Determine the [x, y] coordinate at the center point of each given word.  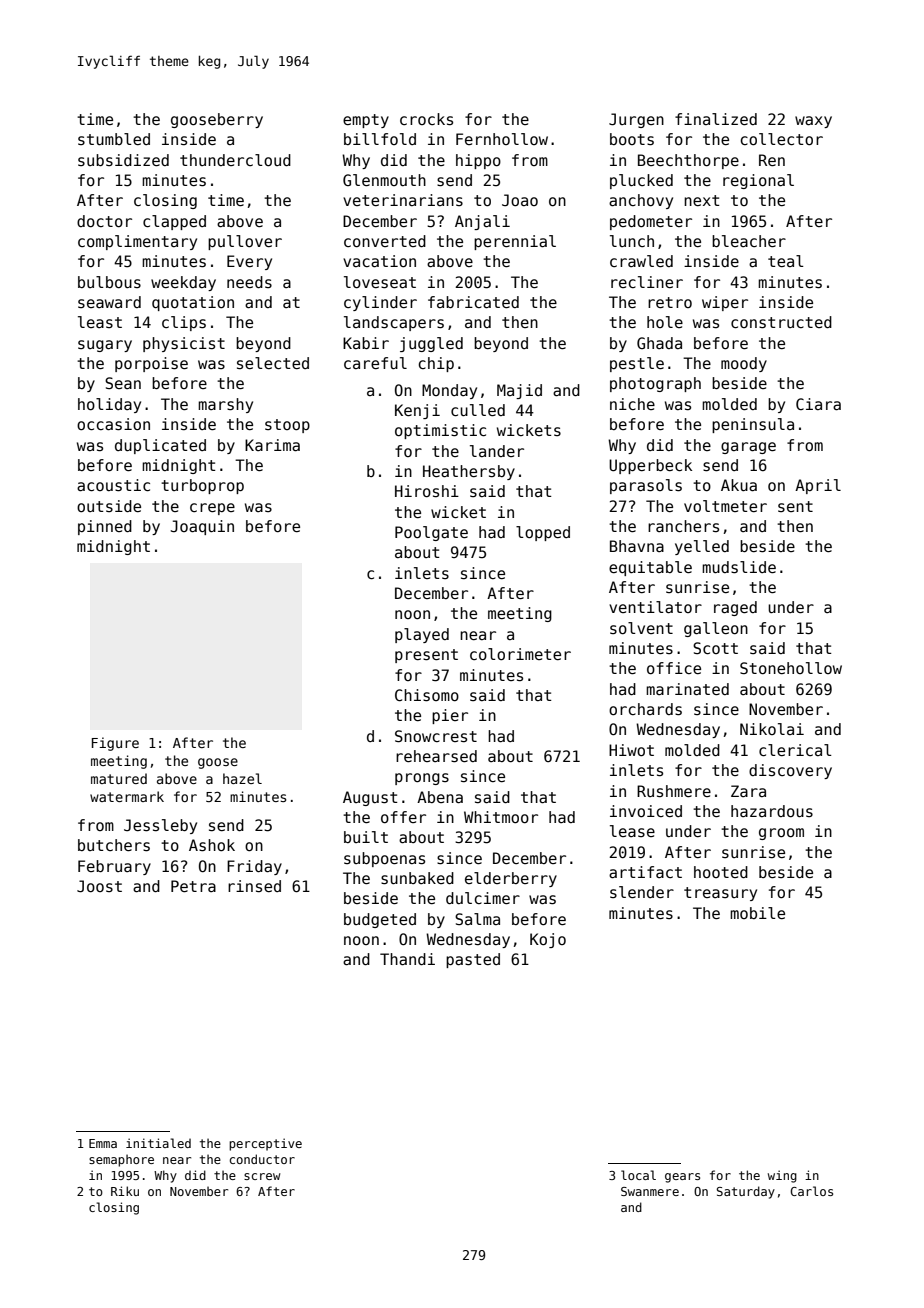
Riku [125, 1191]
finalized [716, 119]
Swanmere [650, 1191]
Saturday [745, 1192]
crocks [426, 119]
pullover [245, 242]
